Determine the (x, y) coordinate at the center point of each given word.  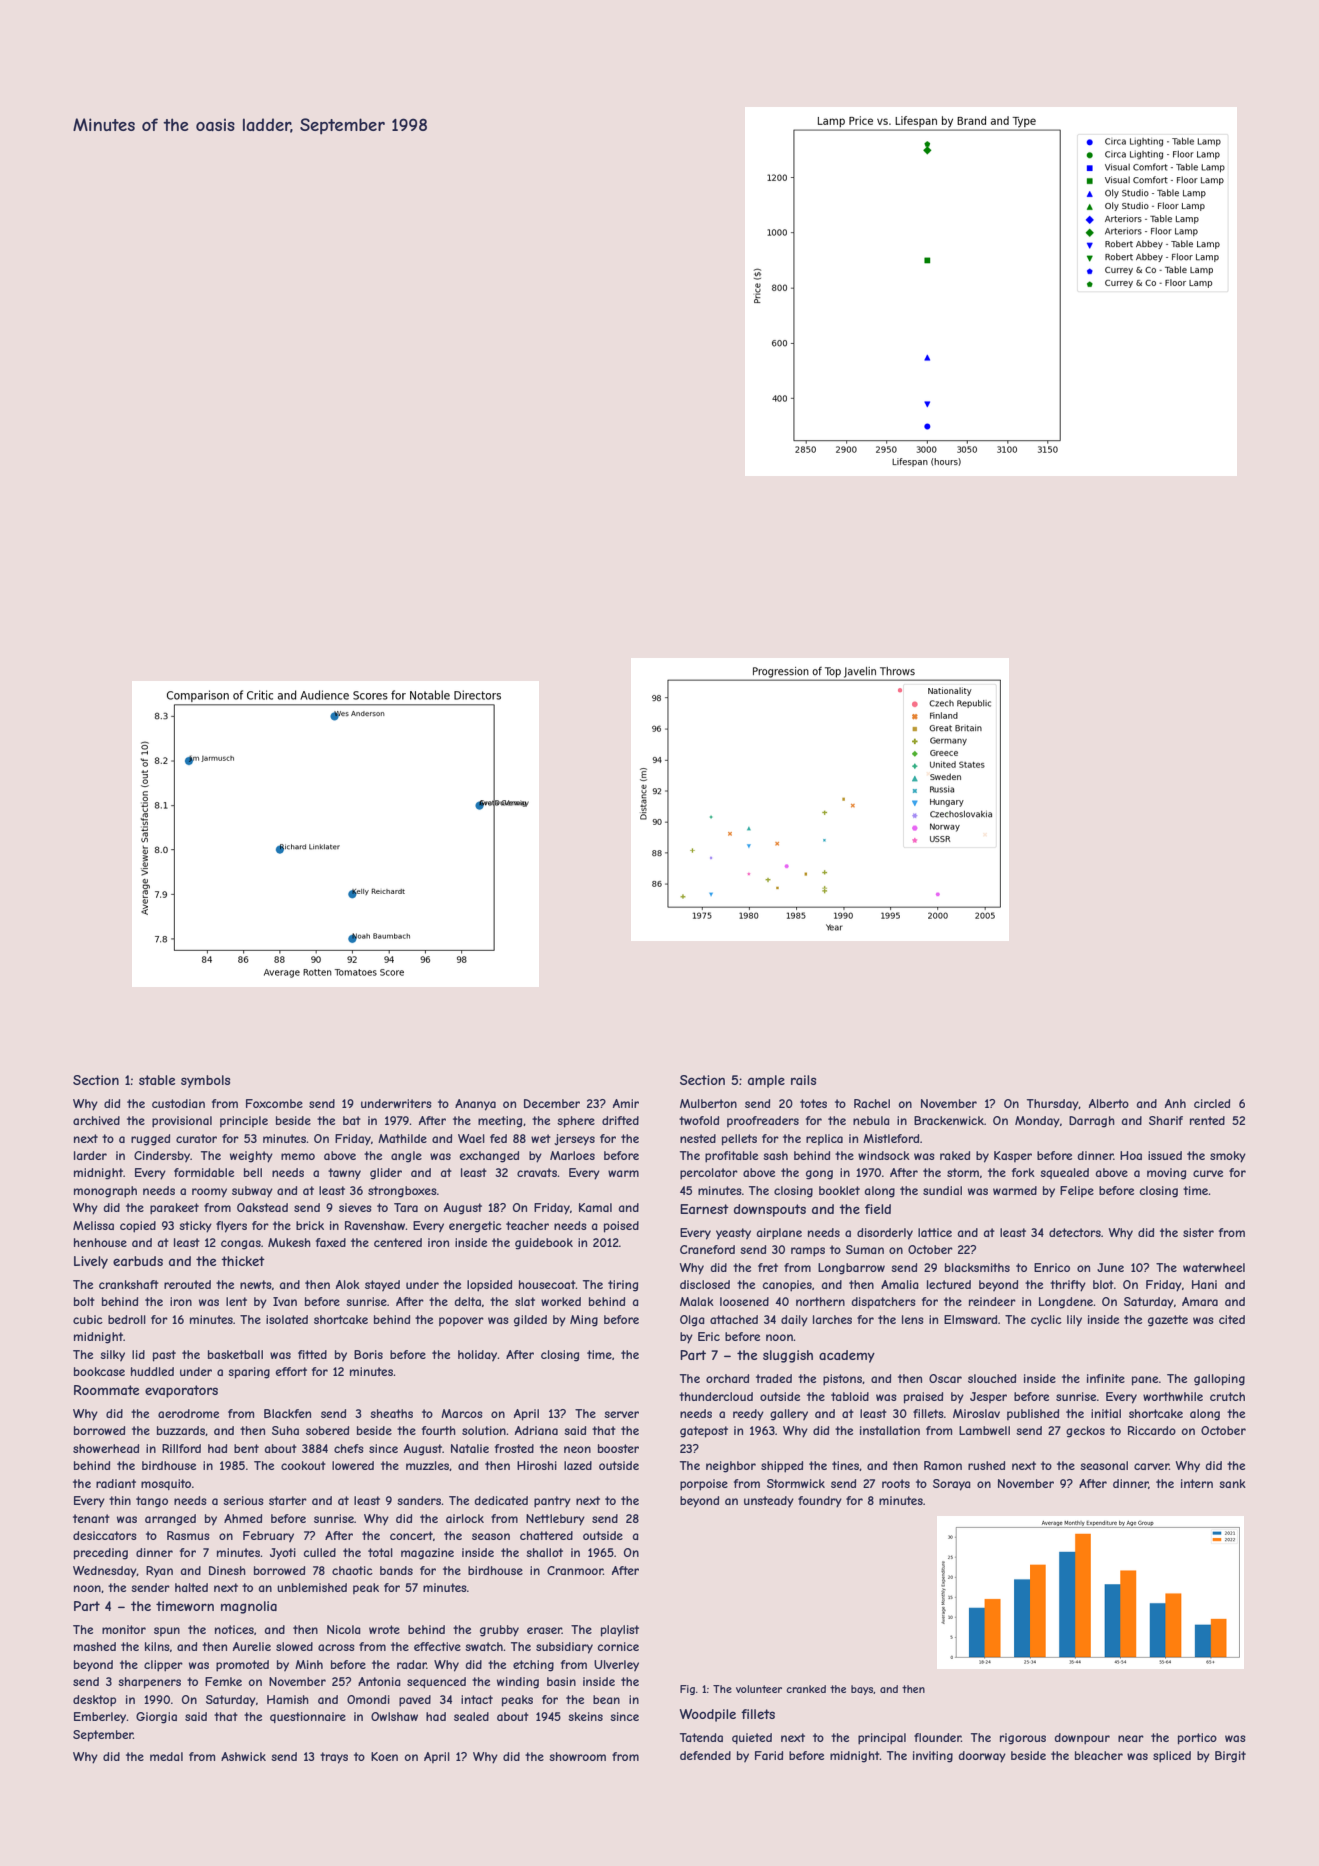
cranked (806, 1689)
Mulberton (708, 1103)
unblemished (312, 1587)
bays (862, 1690)
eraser (544, 1630)
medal (166, 1756)
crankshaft (129, 1284)
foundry (820, 1502)
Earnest (704, 1209)
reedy (748, 1415)
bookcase (99, 1371)
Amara (1200, 1301)
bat (352, 1120)
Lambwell (984, 1430)
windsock (884, 1155)
